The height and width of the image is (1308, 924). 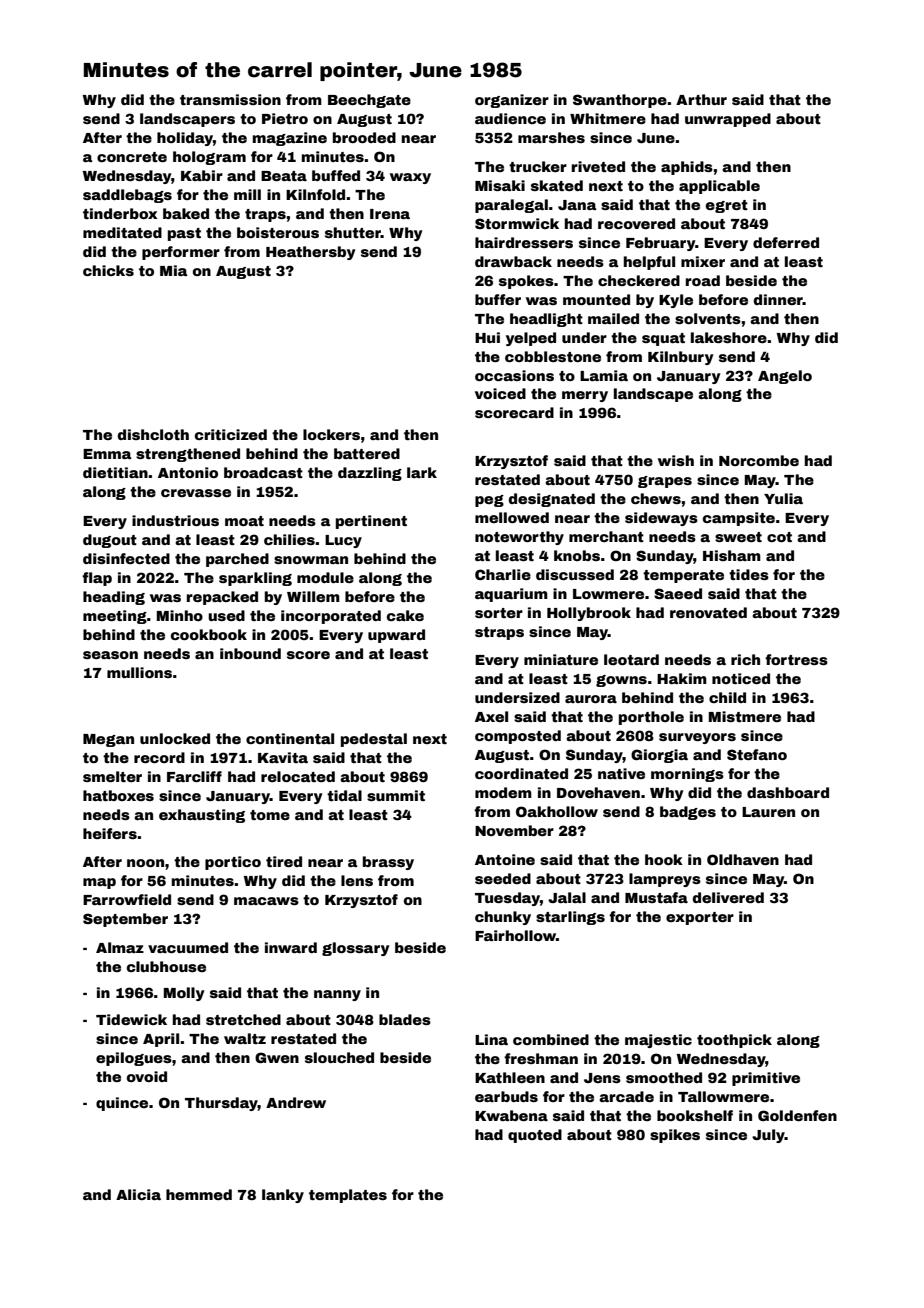 What do you see at coordinates (181, 253) in the image?
I see `performer` at bounding box center [181, 253].
